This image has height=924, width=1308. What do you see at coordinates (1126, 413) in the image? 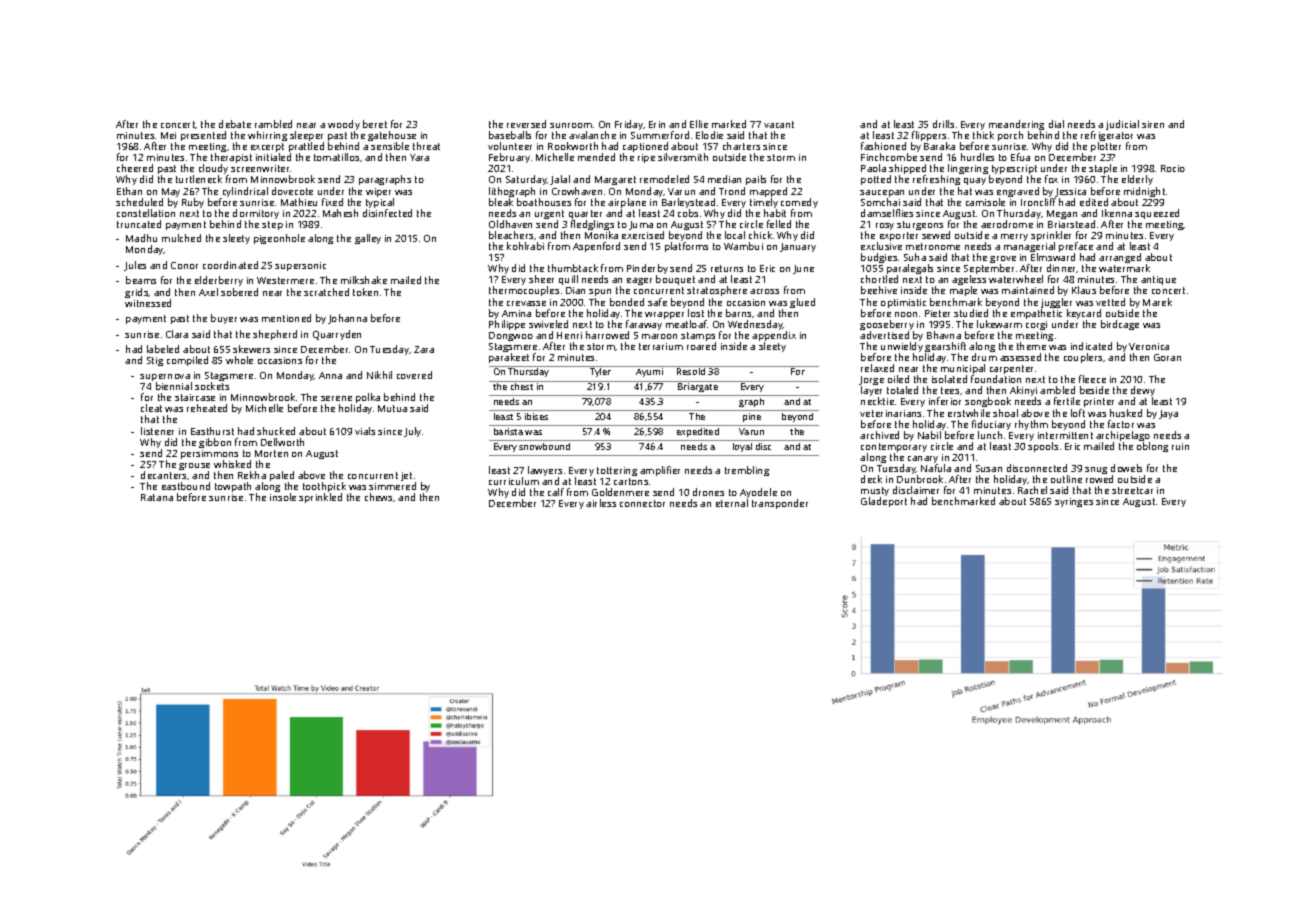
I see `husked` at bounding box center [1126, 413].
